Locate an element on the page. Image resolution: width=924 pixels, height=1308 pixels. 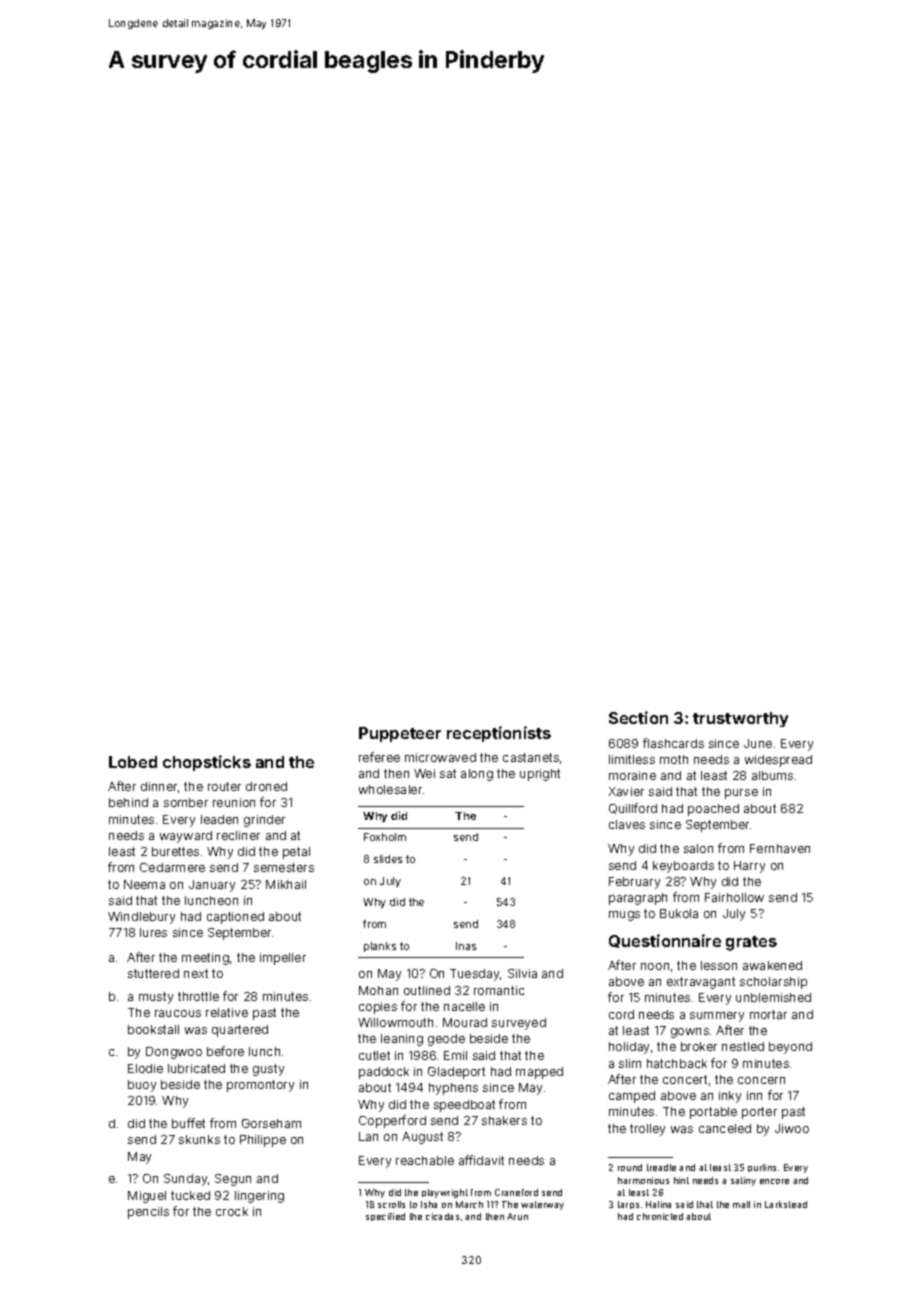
receptionists is located at coordinates (499, 734).
